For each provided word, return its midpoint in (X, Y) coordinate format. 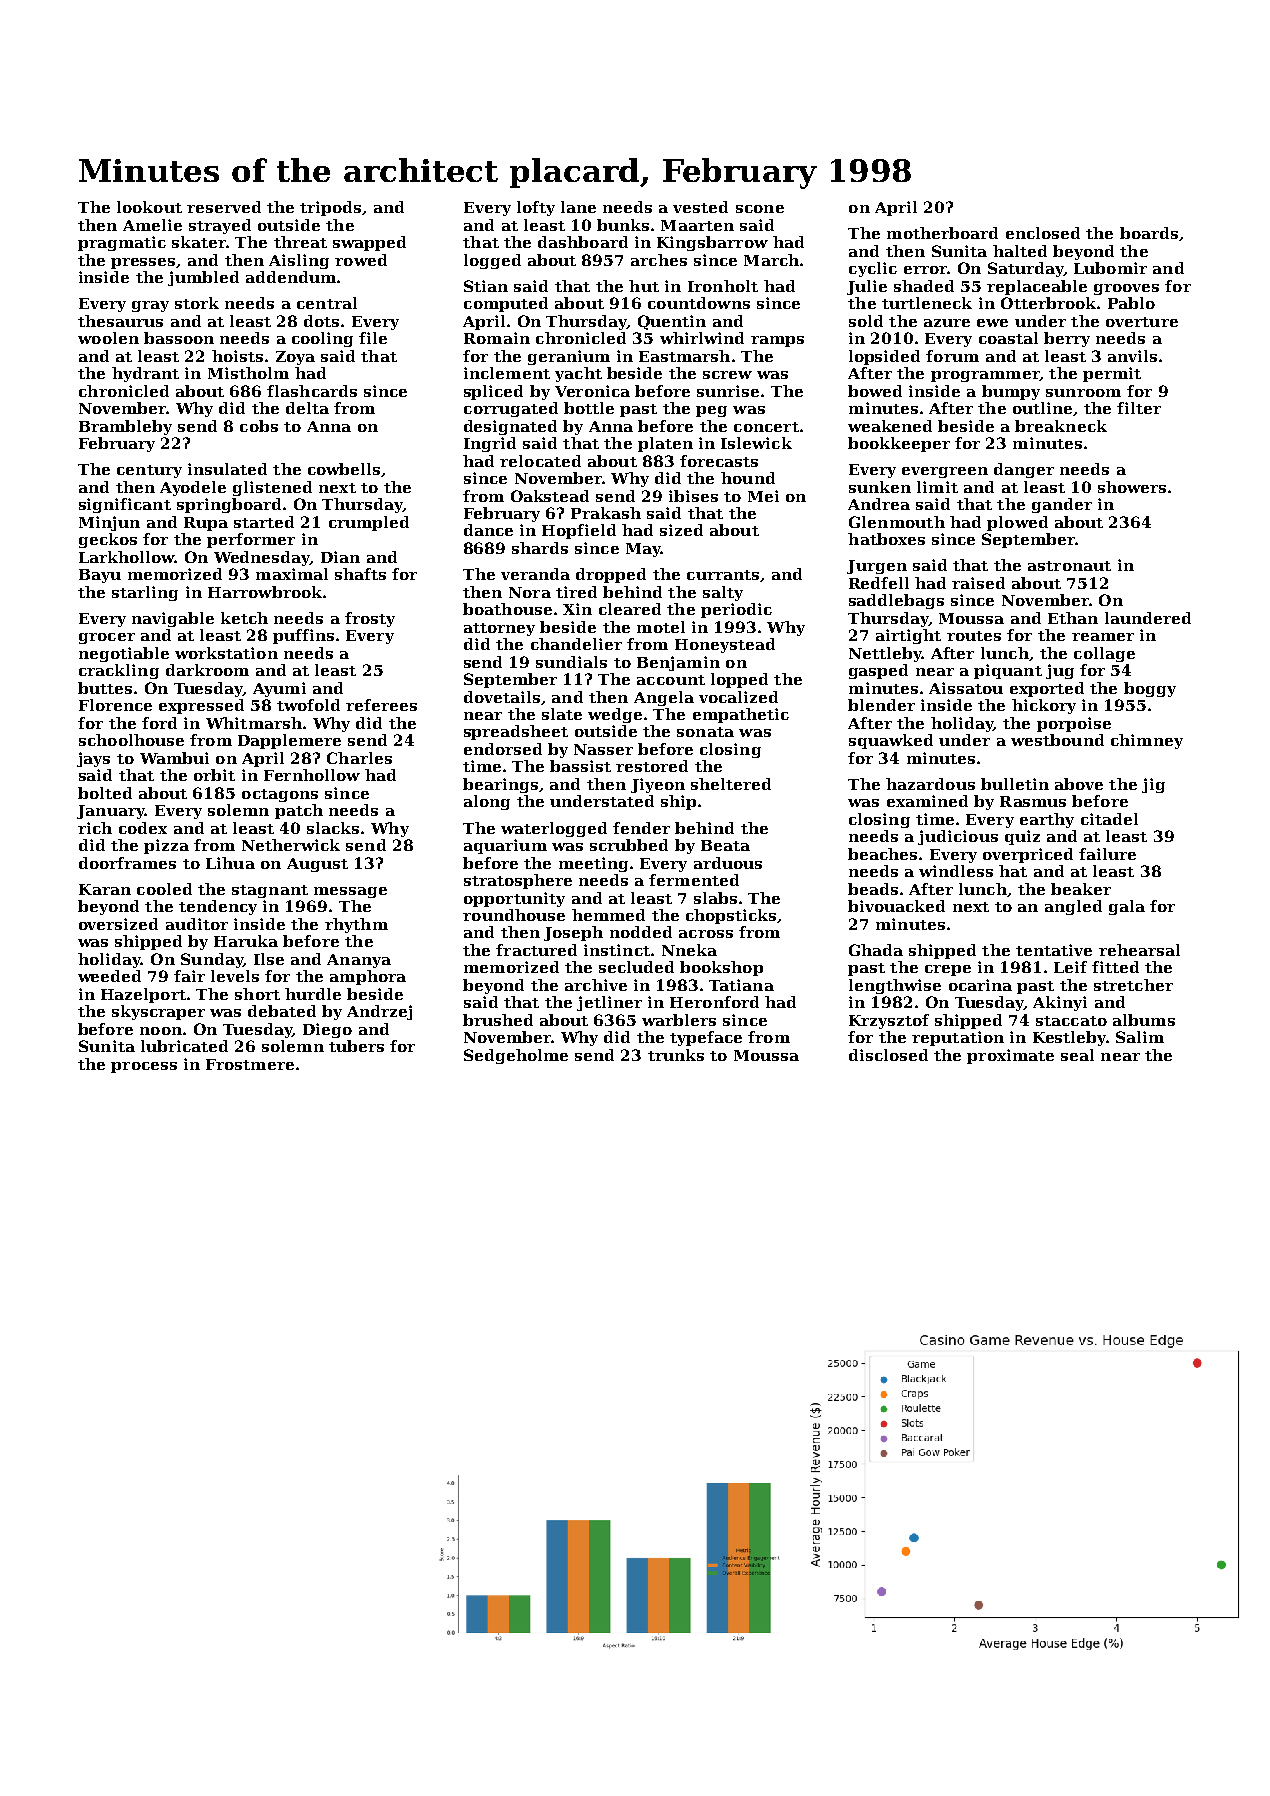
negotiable (124, 654)
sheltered (731, 784)
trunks (676, 1055)
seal (1077, 1055)
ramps (777, 341)
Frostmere (250, 1064)
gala (1127, 907)
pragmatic (122, 243)
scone (760, 209)
